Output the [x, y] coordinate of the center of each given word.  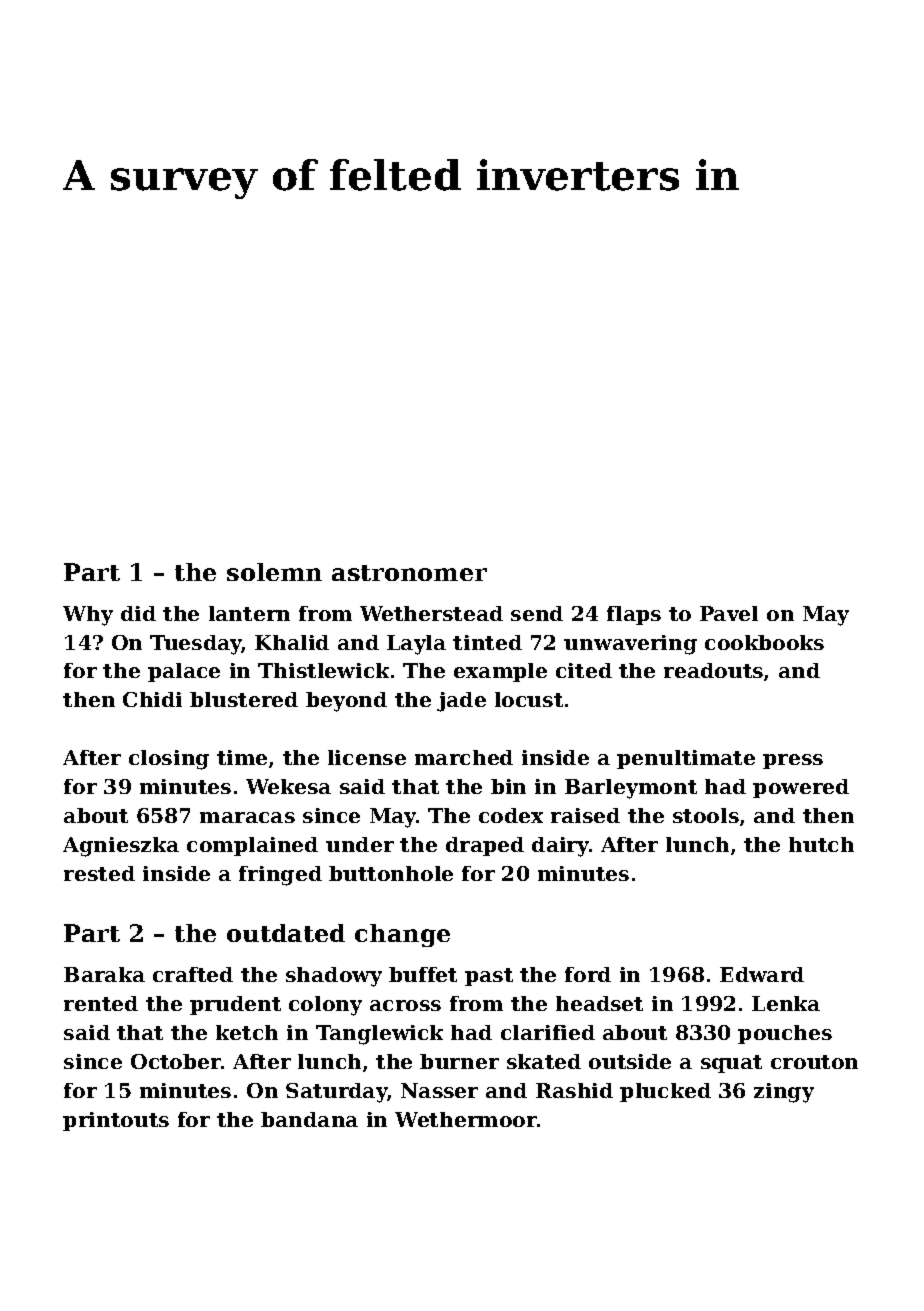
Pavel [729, 613]
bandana [309, 1119]
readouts [713, 670]
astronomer [409, 573]
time [242, 757]
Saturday [336, 1093]
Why [88, 616]
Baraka [104, 974]
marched [464, 757]
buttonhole [391, 873]
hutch [821, 844]
